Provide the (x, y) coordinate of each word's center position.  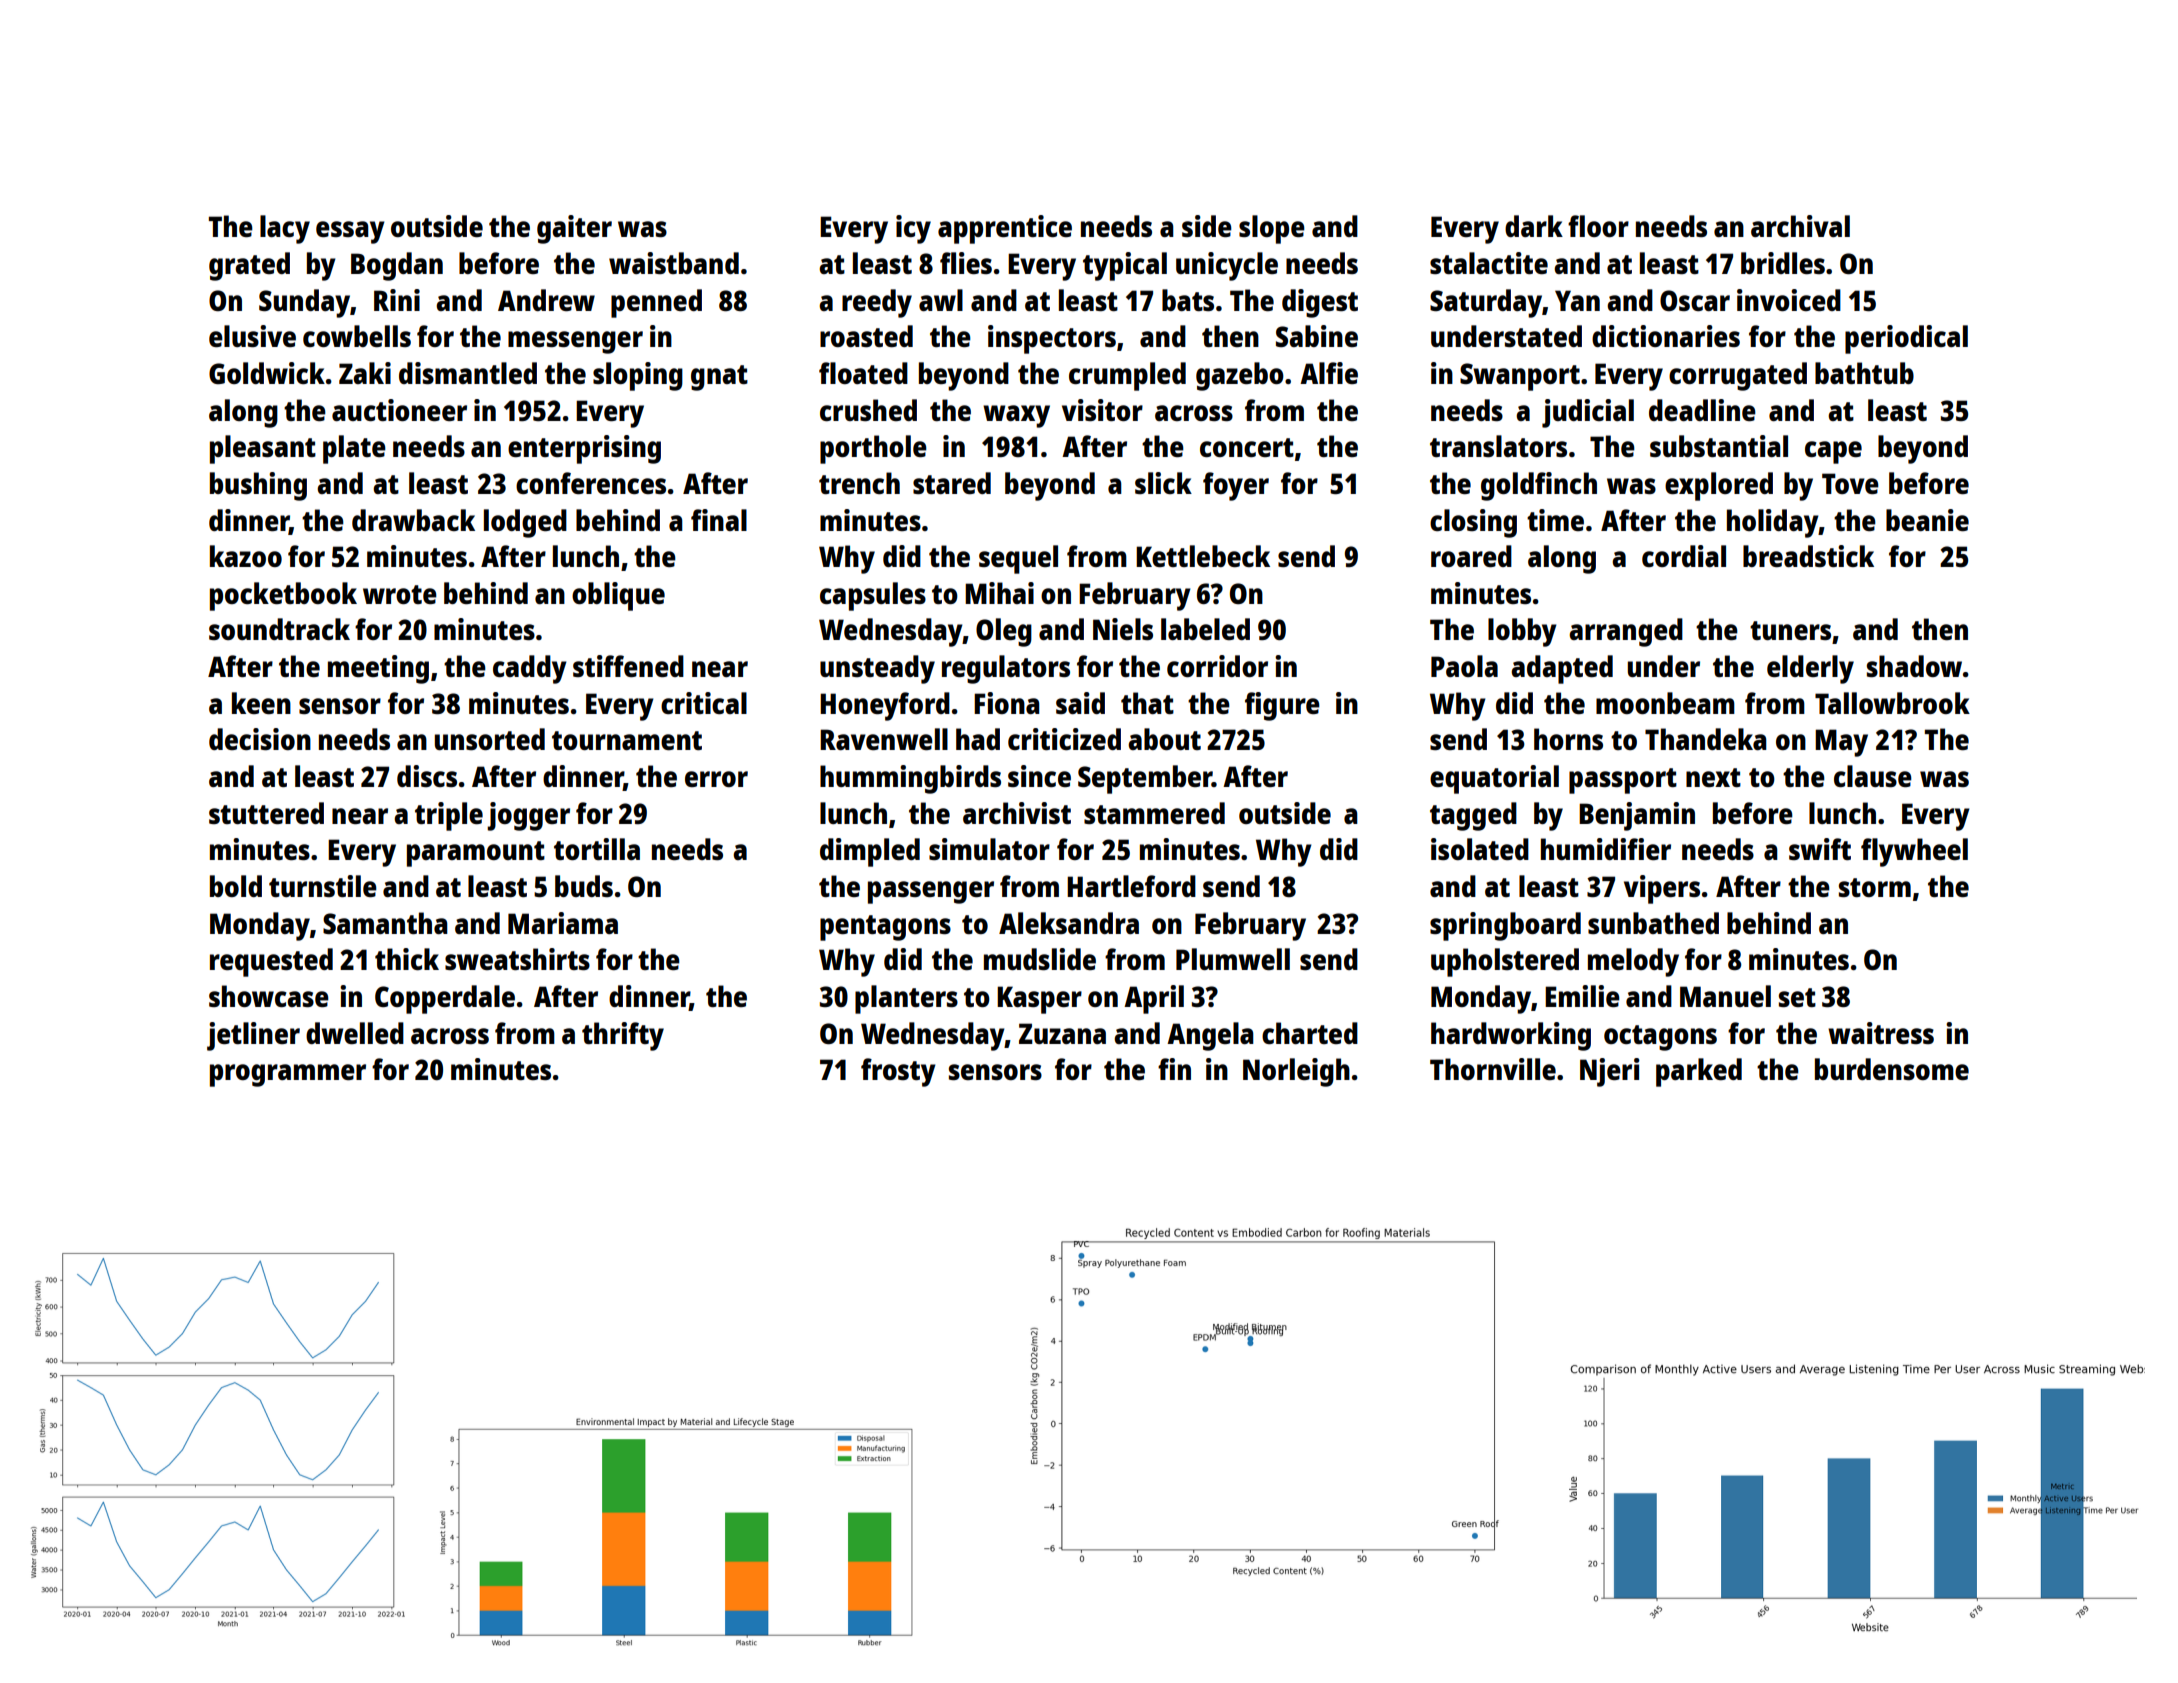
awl (941, 300)
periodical (1906, 339)
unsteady (877, 669)
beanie (1927, 520)
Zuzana (1062, 1033)
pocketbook (283, 596)
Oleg (1004, 632)
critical (704, 703)
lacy (285, 229)
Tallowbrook (1892, 703)
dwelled (355, 1033)
